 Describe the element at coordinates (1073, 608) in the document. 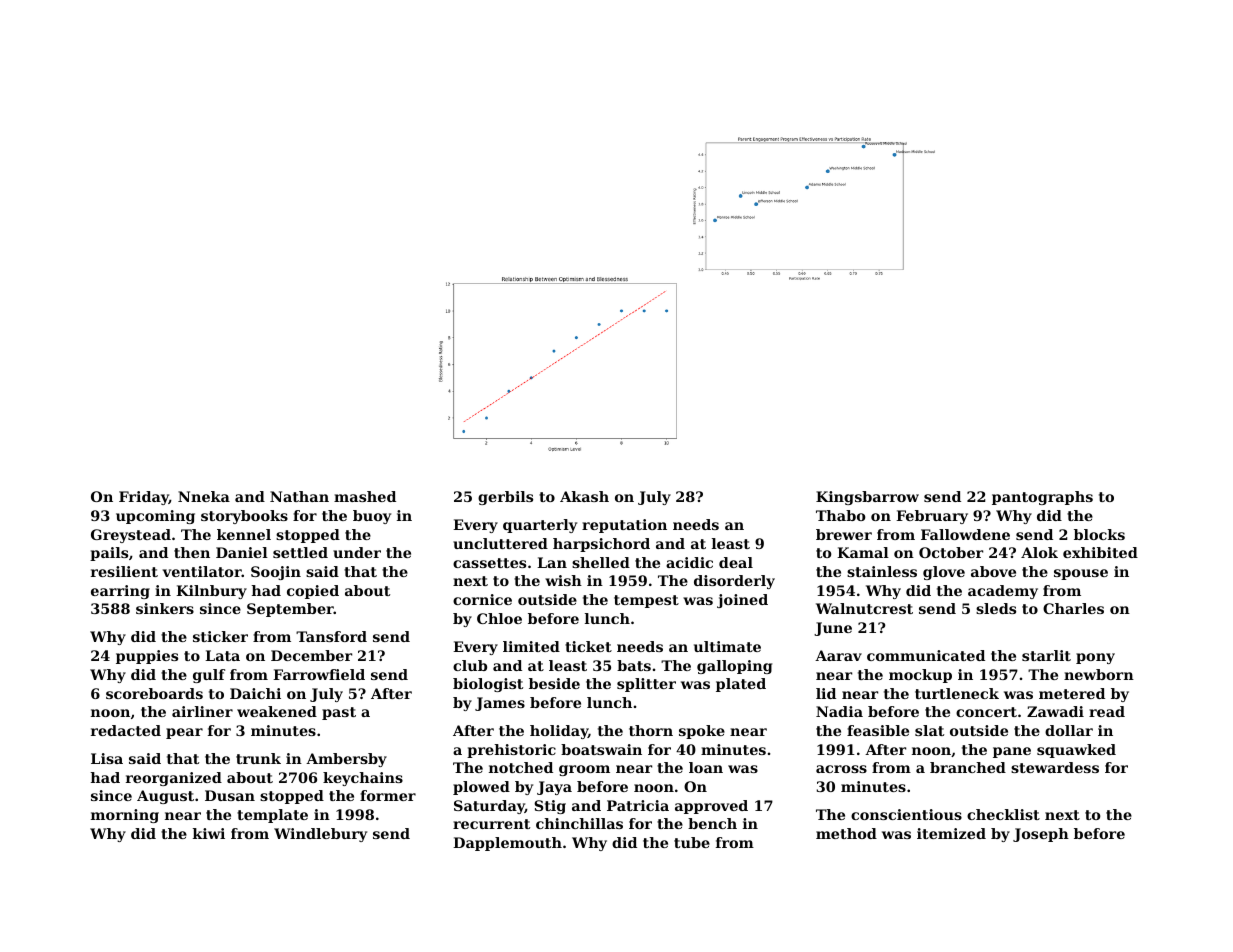

I see `Charles` at that location.
